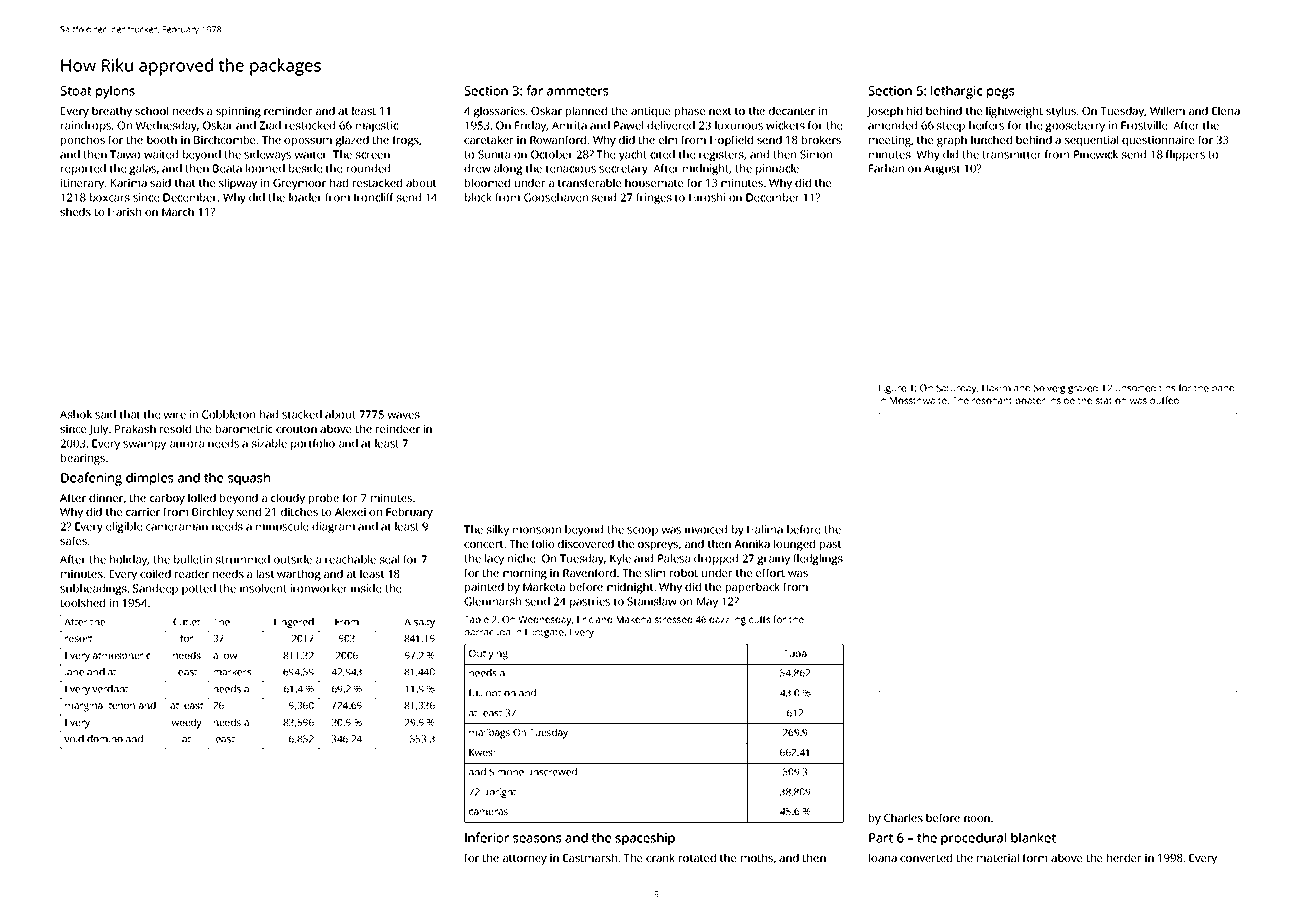 The height and width of the screenshot is (924, 1308). Describe the element at coordinates (482, 752) in the screenshot. I see `Kwesi` at that location.
